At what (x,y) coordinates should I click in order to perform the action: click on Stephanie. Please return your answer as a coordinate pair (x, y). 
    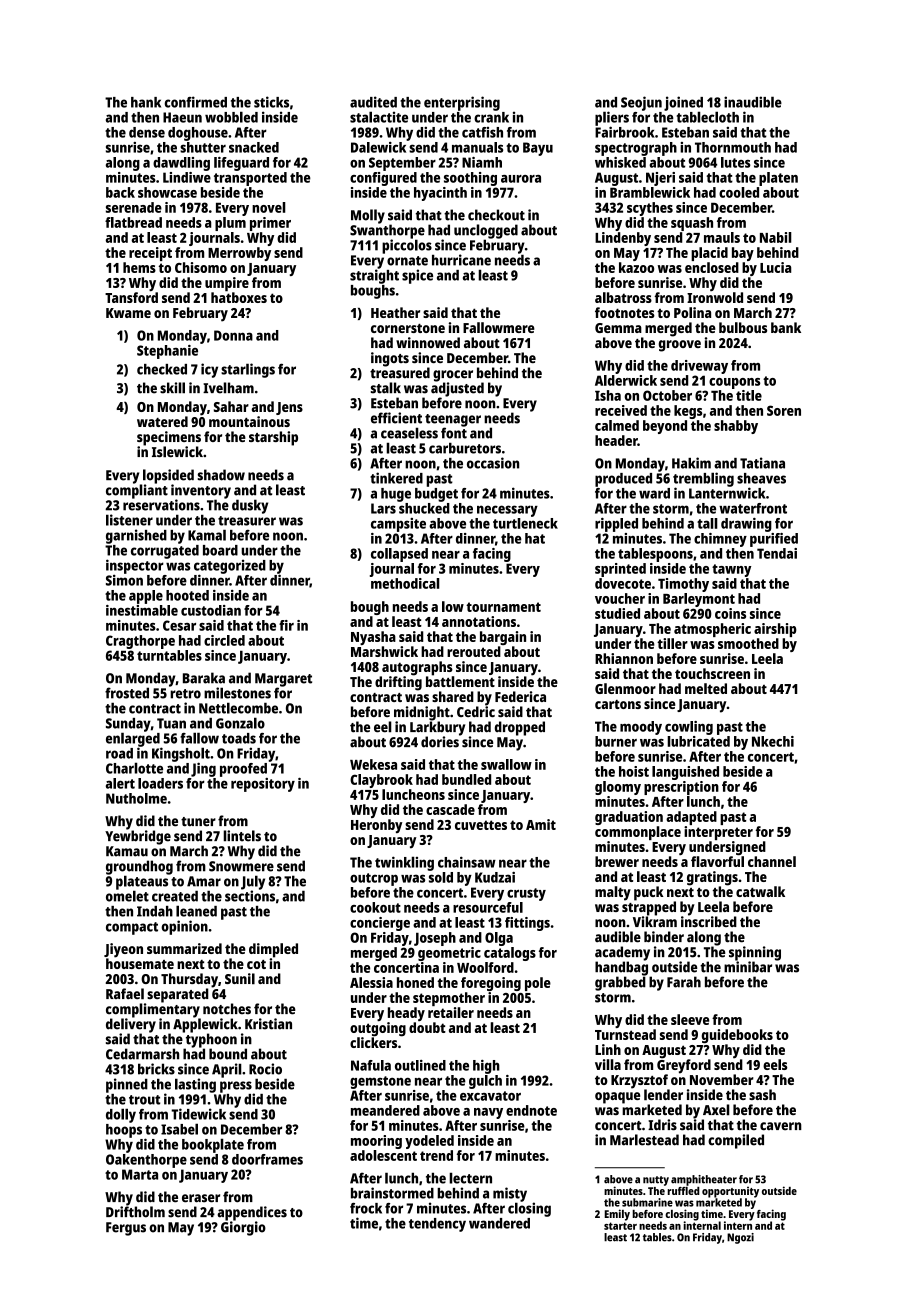
    Looking at the image, I should click on (167, 352).
